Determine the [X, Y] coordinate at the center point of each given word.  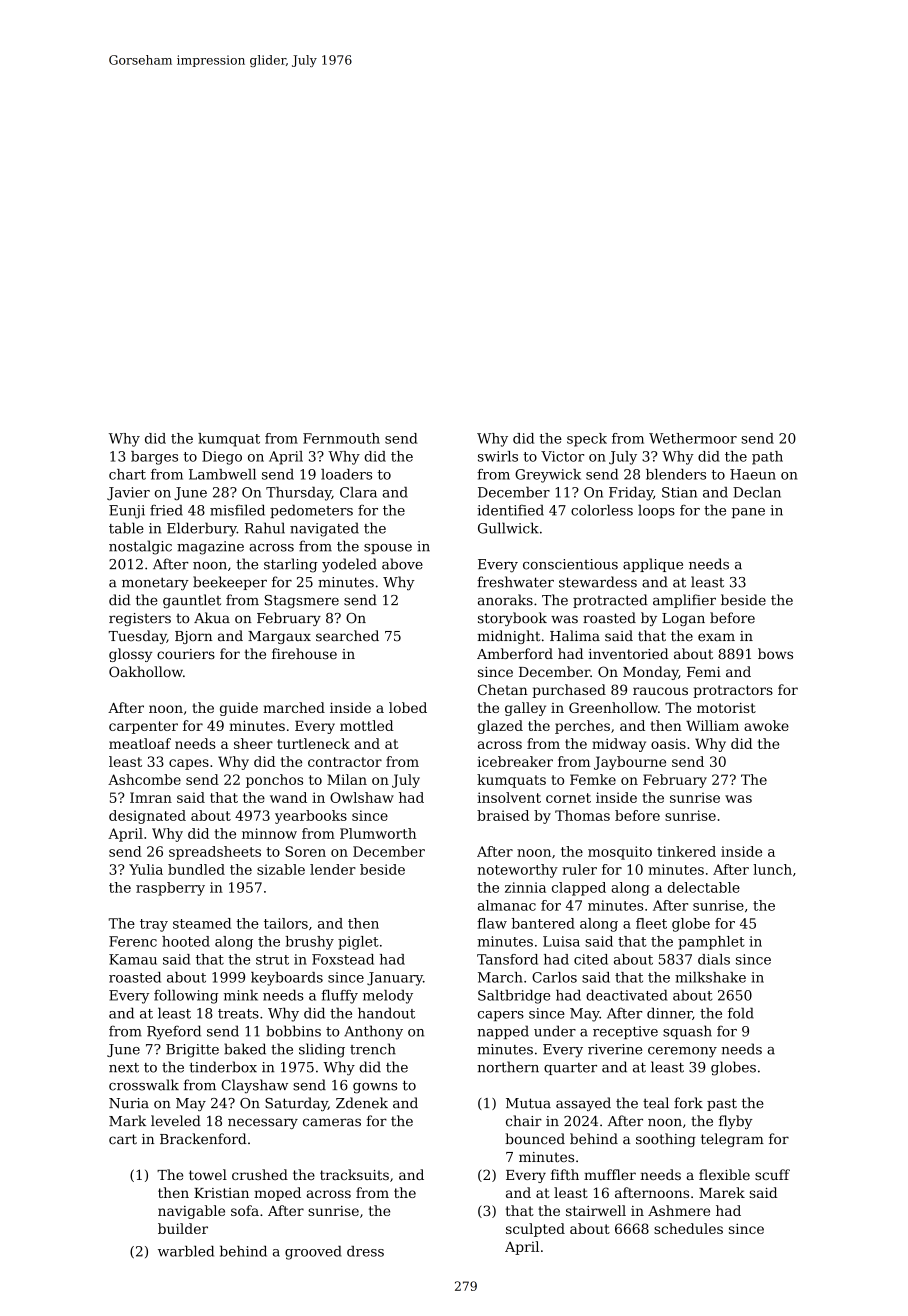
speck [587, 440]
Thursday [299, 494]
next [124, 1068]
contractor [345, 762]
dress [365, 1251]
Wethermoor [693, 438]
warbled [186, 1251]
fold [741, 1013]
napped [503, 1032]
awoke [766, 725]
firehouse [304, 653]
